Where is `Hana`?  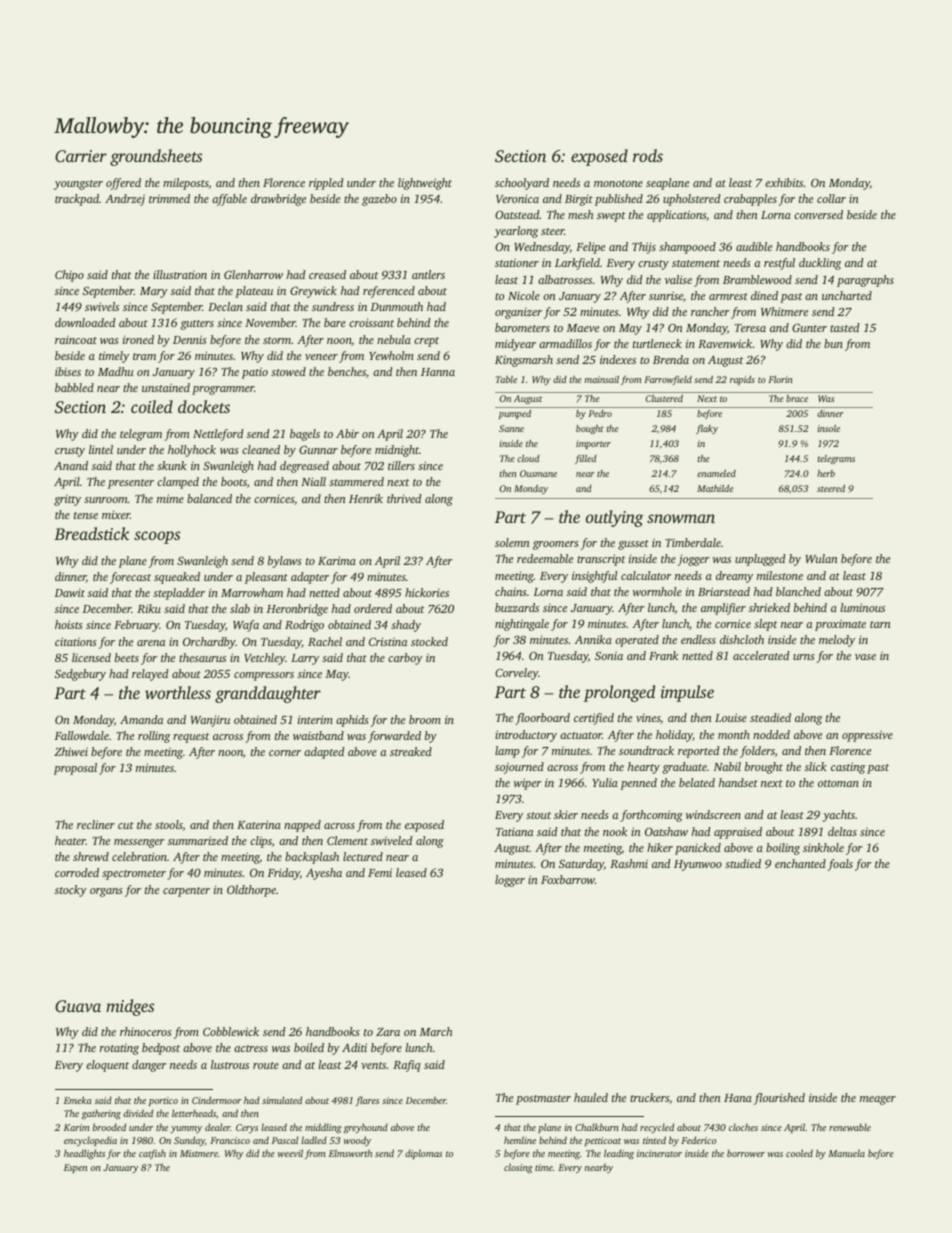
Hana is located at coordinates (738, 1098).
